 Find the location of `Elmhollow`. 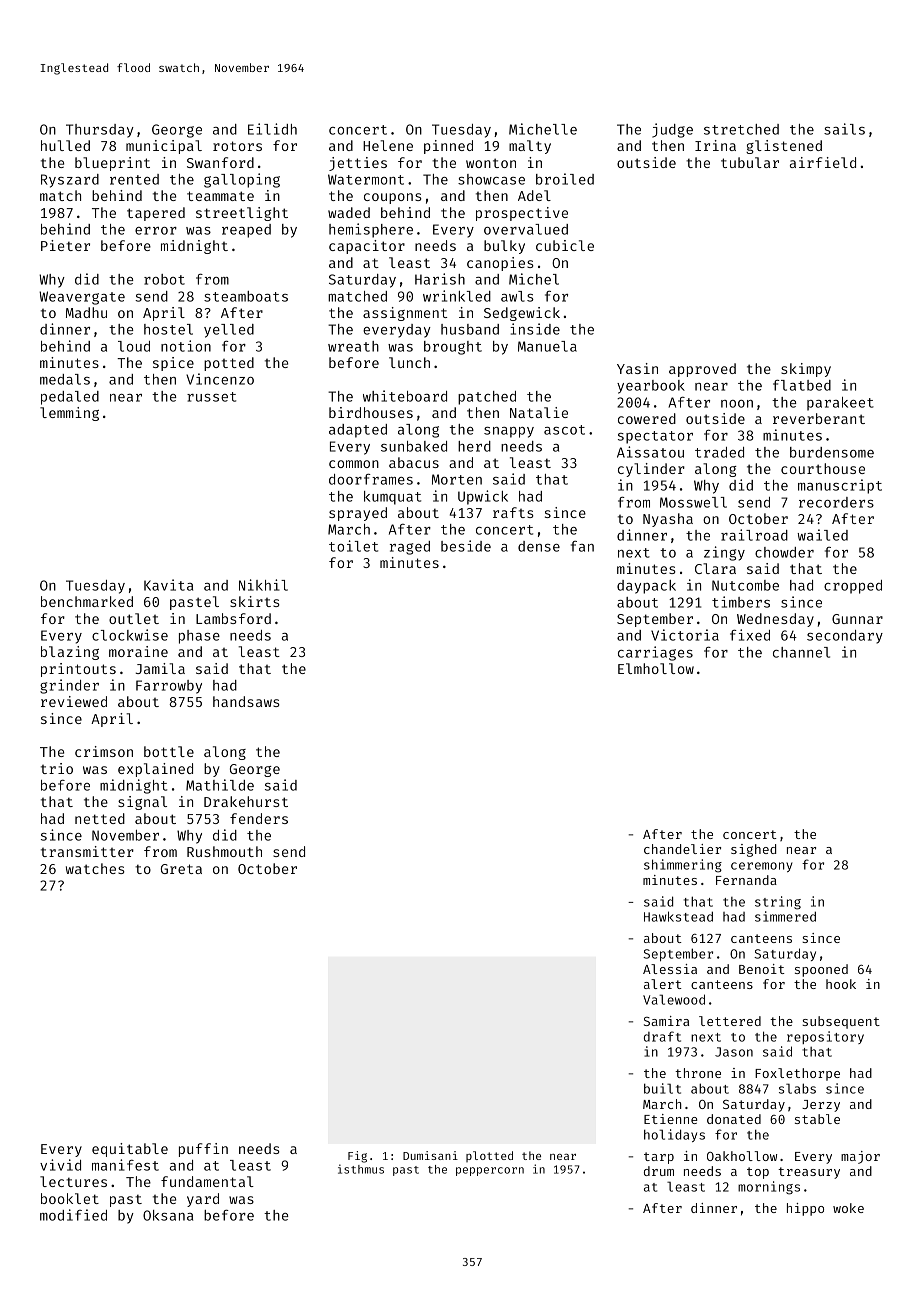

Elmhollow is located at coordinates (656, 668).
